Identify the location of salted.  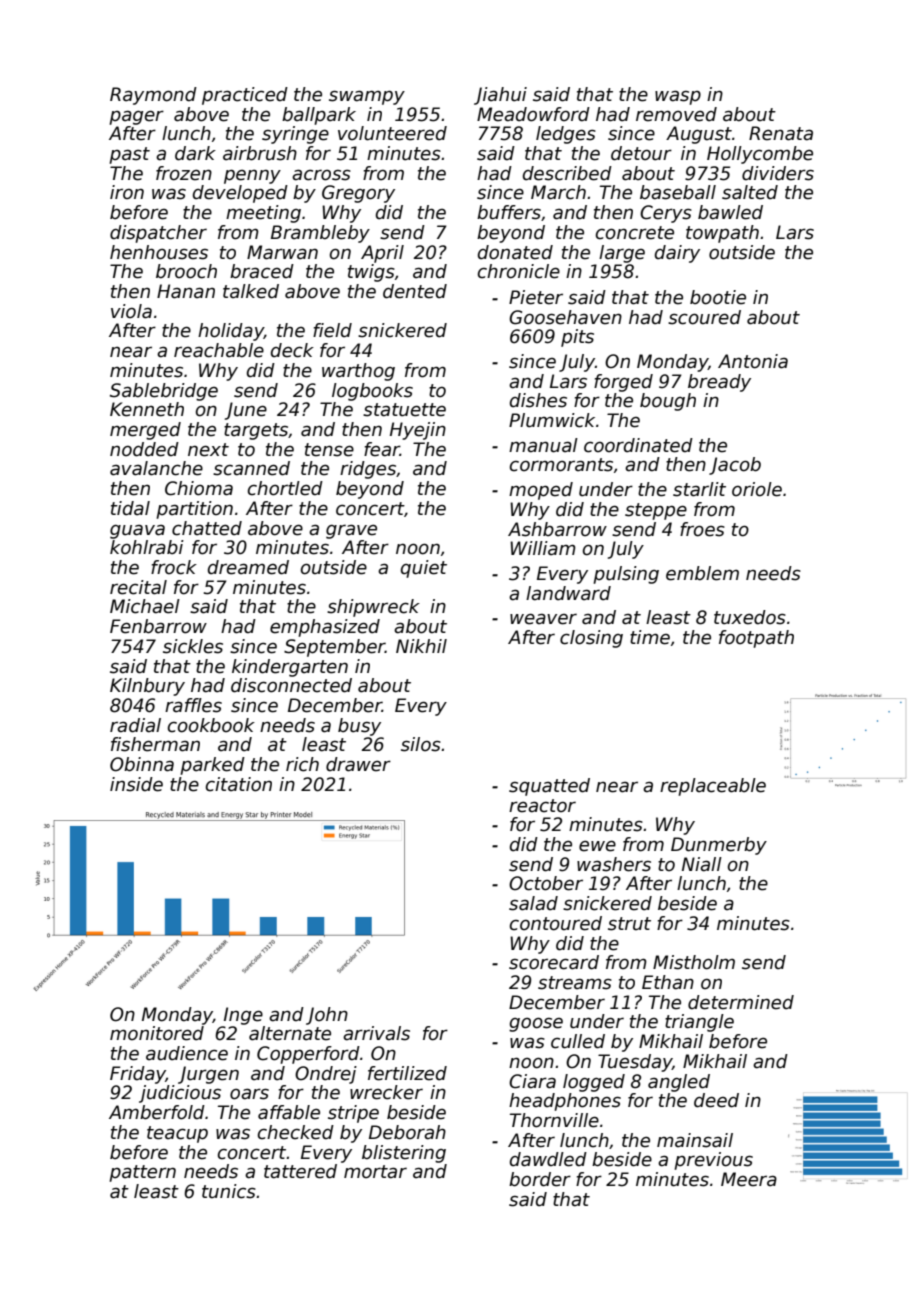
(750, 192).
